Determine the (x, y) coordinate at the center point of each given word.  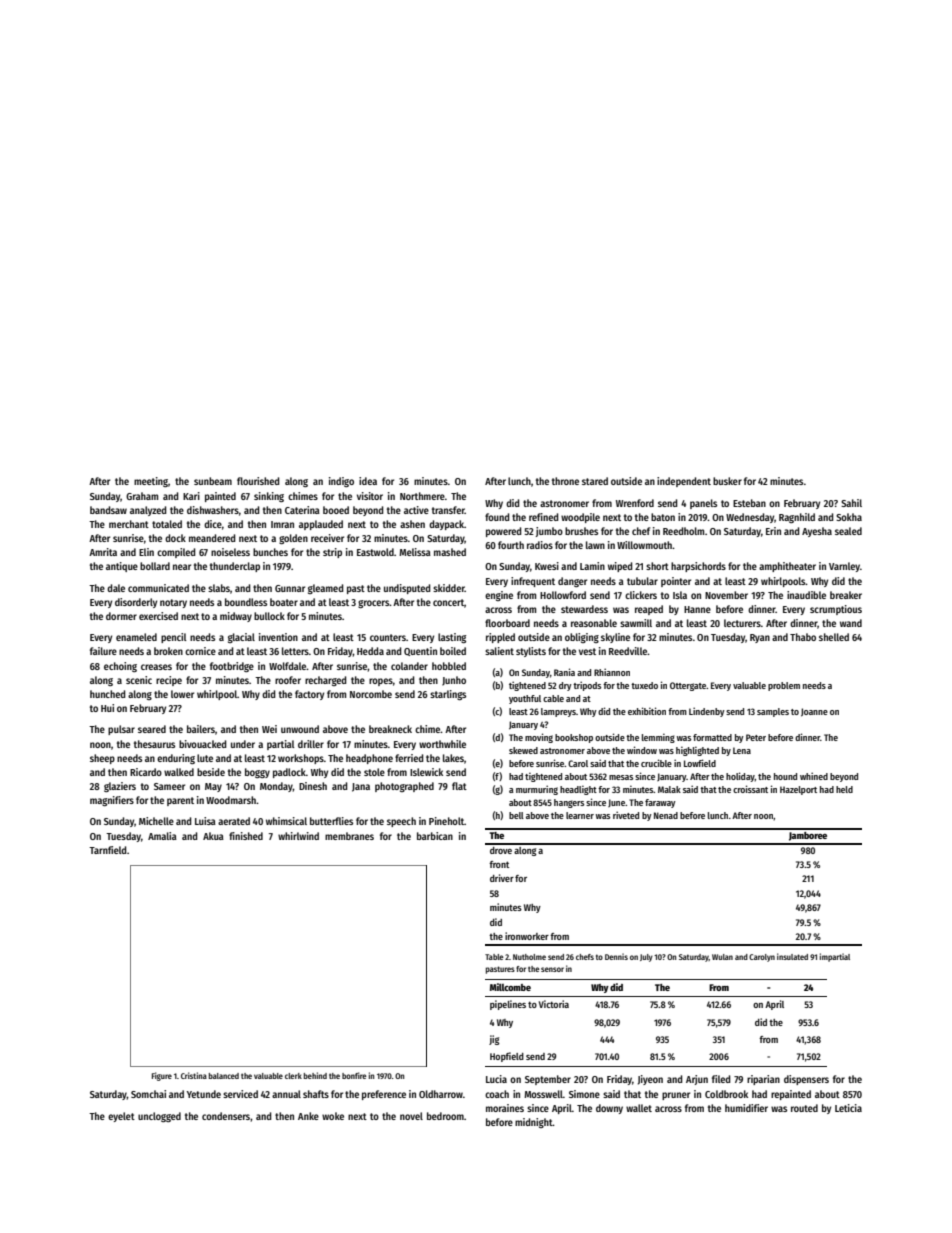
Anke (308, 1116)
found (497, 517)
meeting (151, 482)
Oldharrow (441, 1094)
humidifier (746, 1108)
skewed (523, 750)
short (657, 566)
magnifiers (112, 801)
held (844, 789)
